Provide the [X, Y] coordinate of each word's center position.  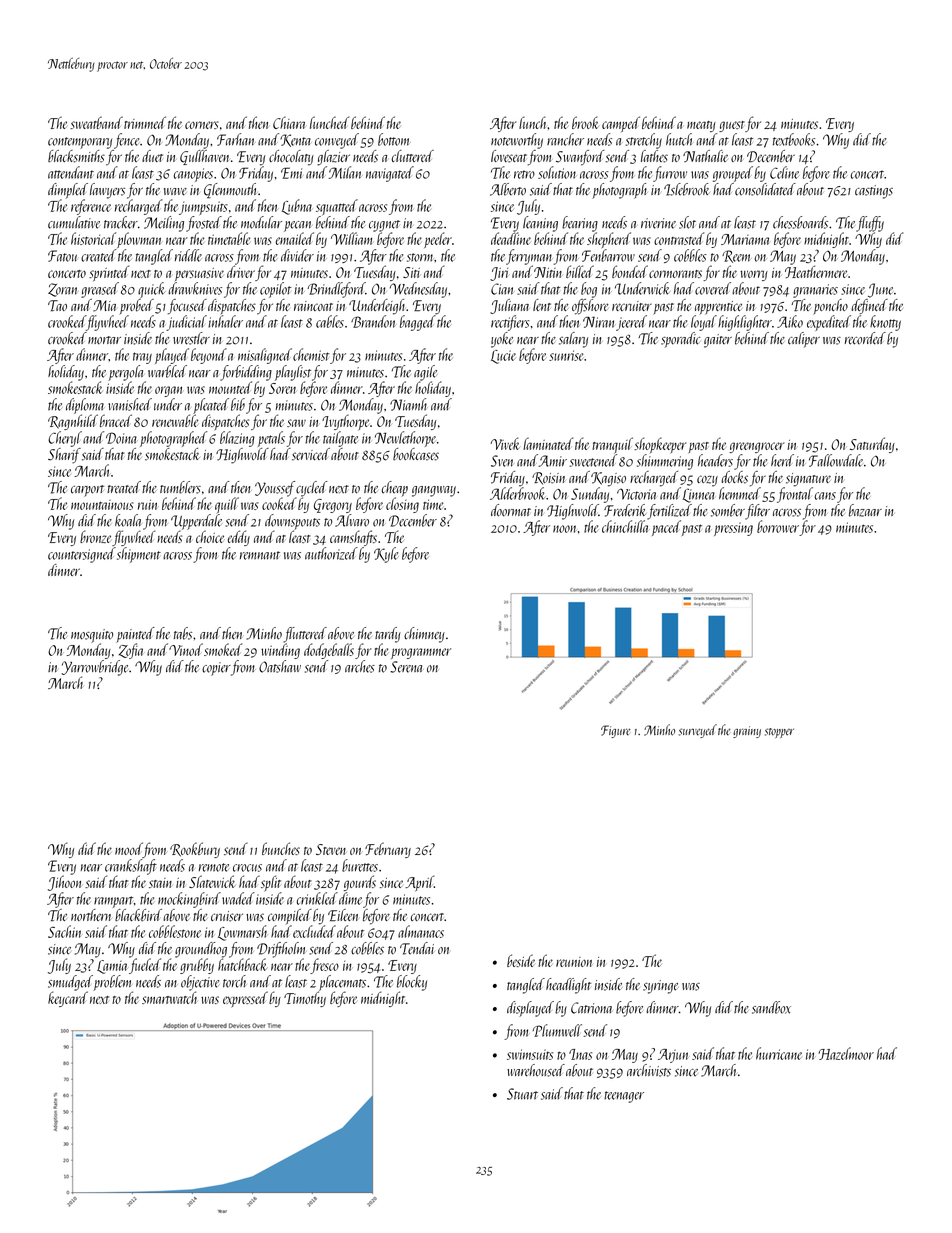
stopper [779, 733]
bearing [580, 224]
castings [874, 192]
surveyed [698, 731]
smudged [70, 983]
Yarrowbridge [95, 668]
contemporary [80, 143]
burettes [360, 865]
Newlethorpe [405, 439]
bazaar [865, 510]
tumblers [180, 487]
